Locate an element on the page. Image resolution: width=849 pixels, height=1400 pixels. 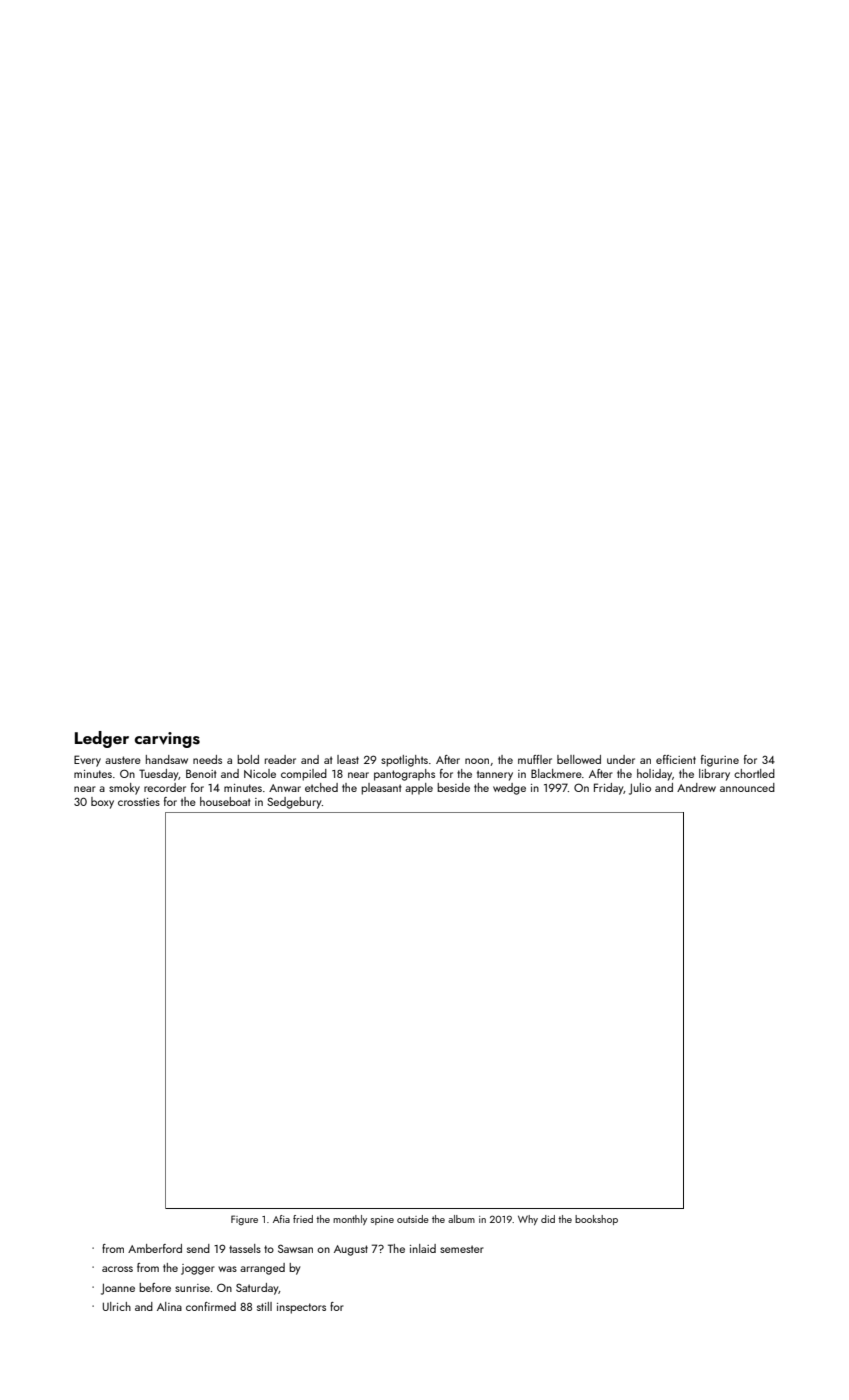
bookshop is located at coordinates (596, 1220).
